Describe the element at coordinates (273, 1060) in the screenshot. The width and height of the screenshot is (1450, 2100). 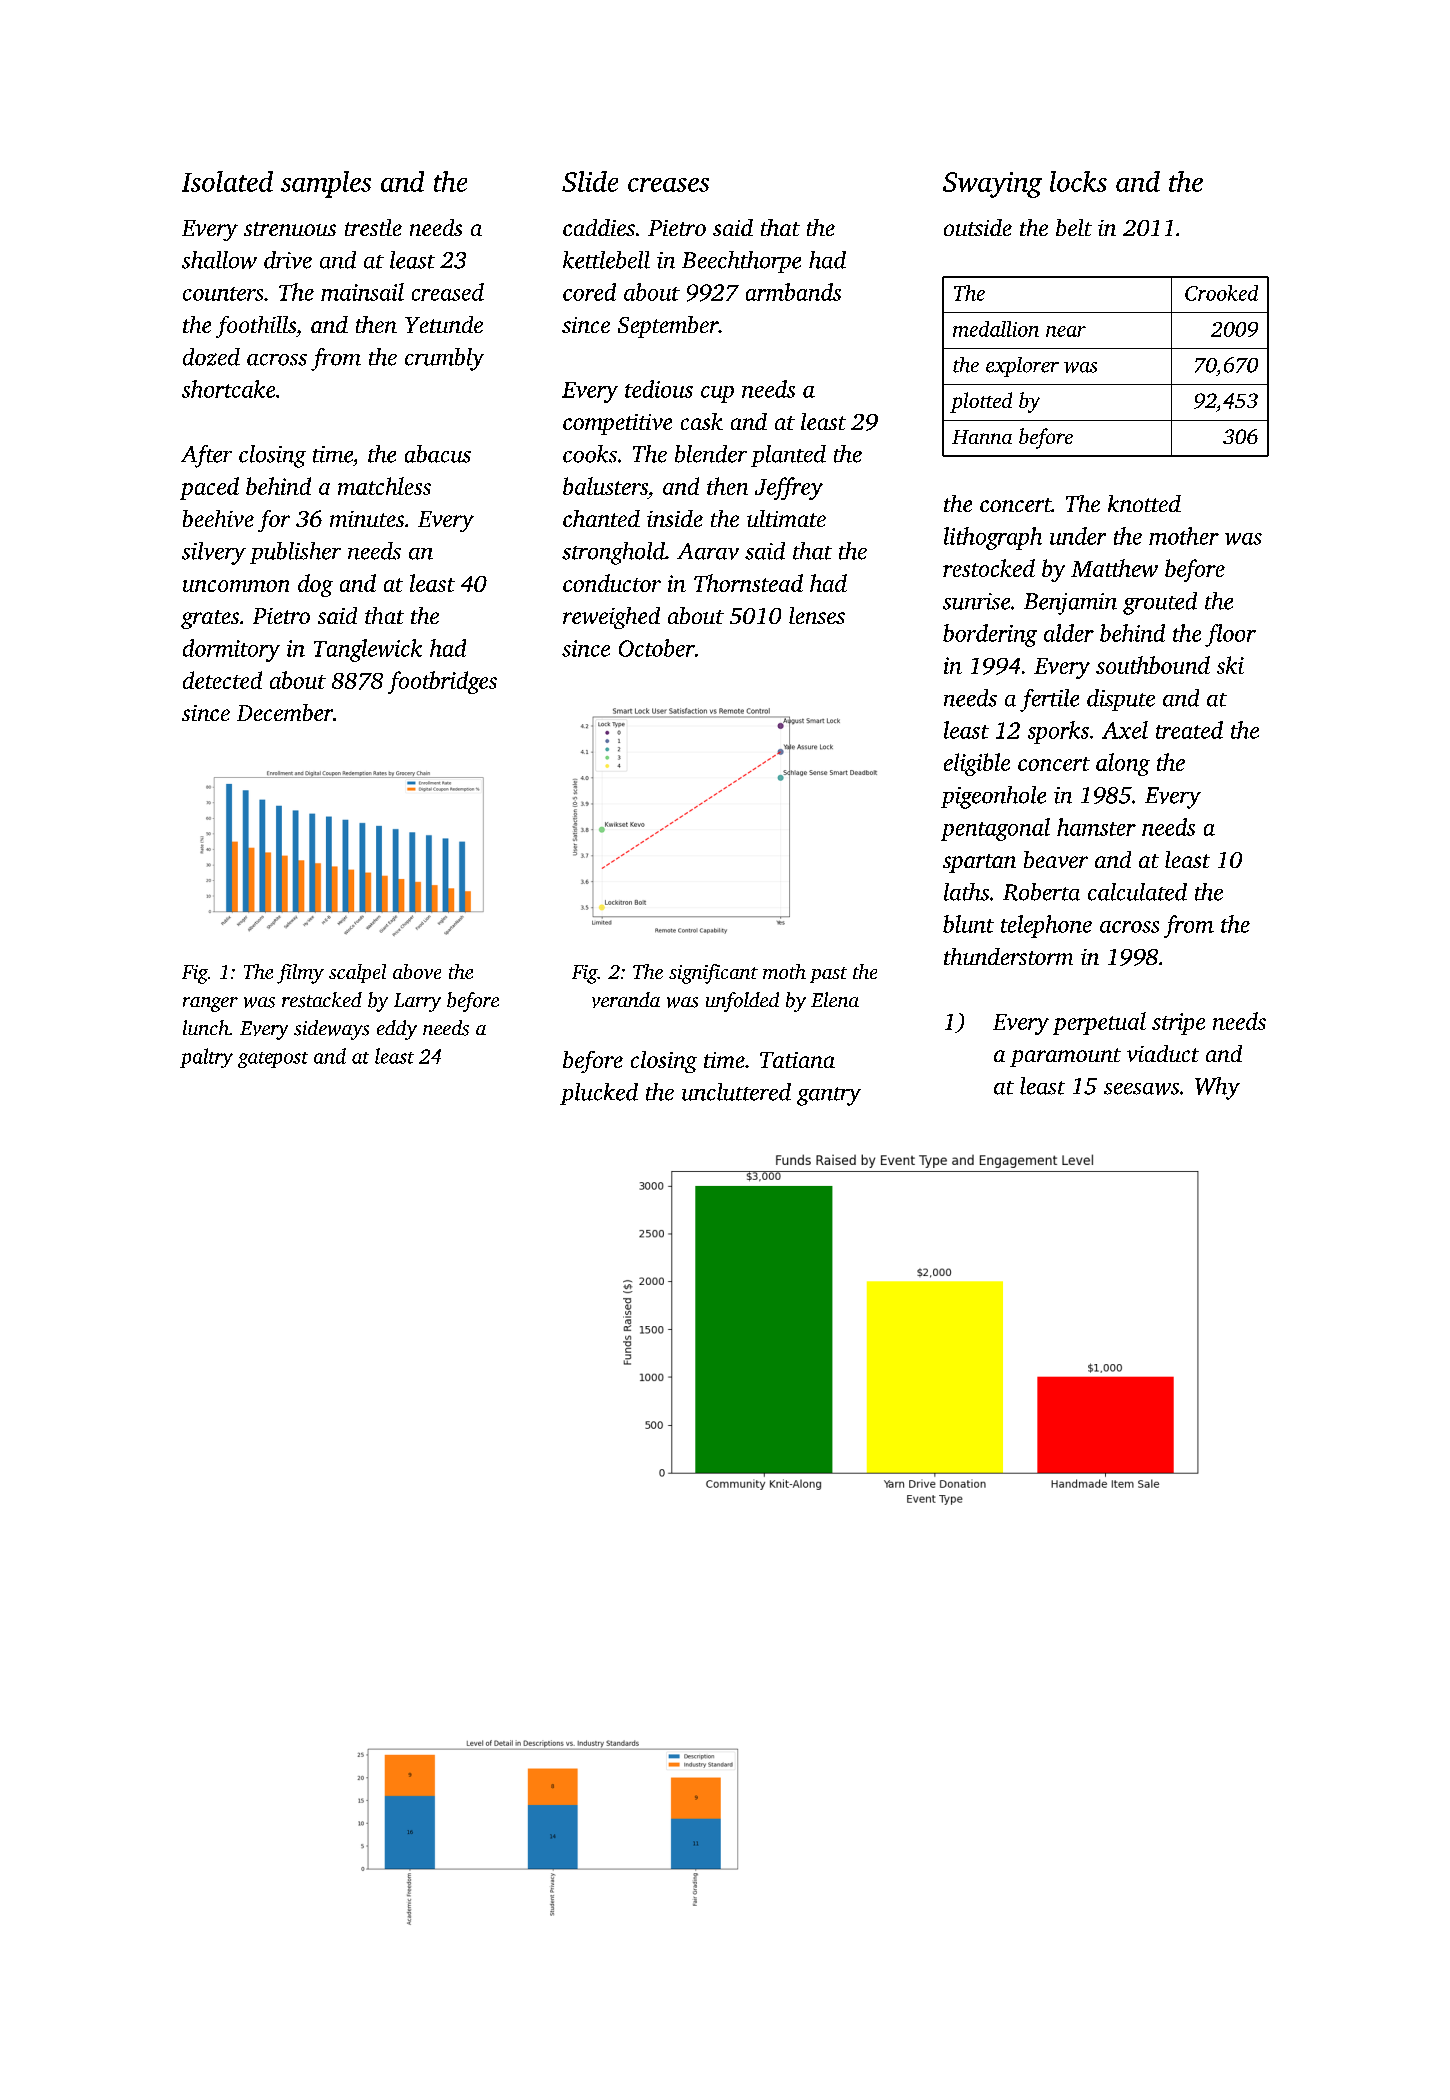
I see `gatepost` at that location.
